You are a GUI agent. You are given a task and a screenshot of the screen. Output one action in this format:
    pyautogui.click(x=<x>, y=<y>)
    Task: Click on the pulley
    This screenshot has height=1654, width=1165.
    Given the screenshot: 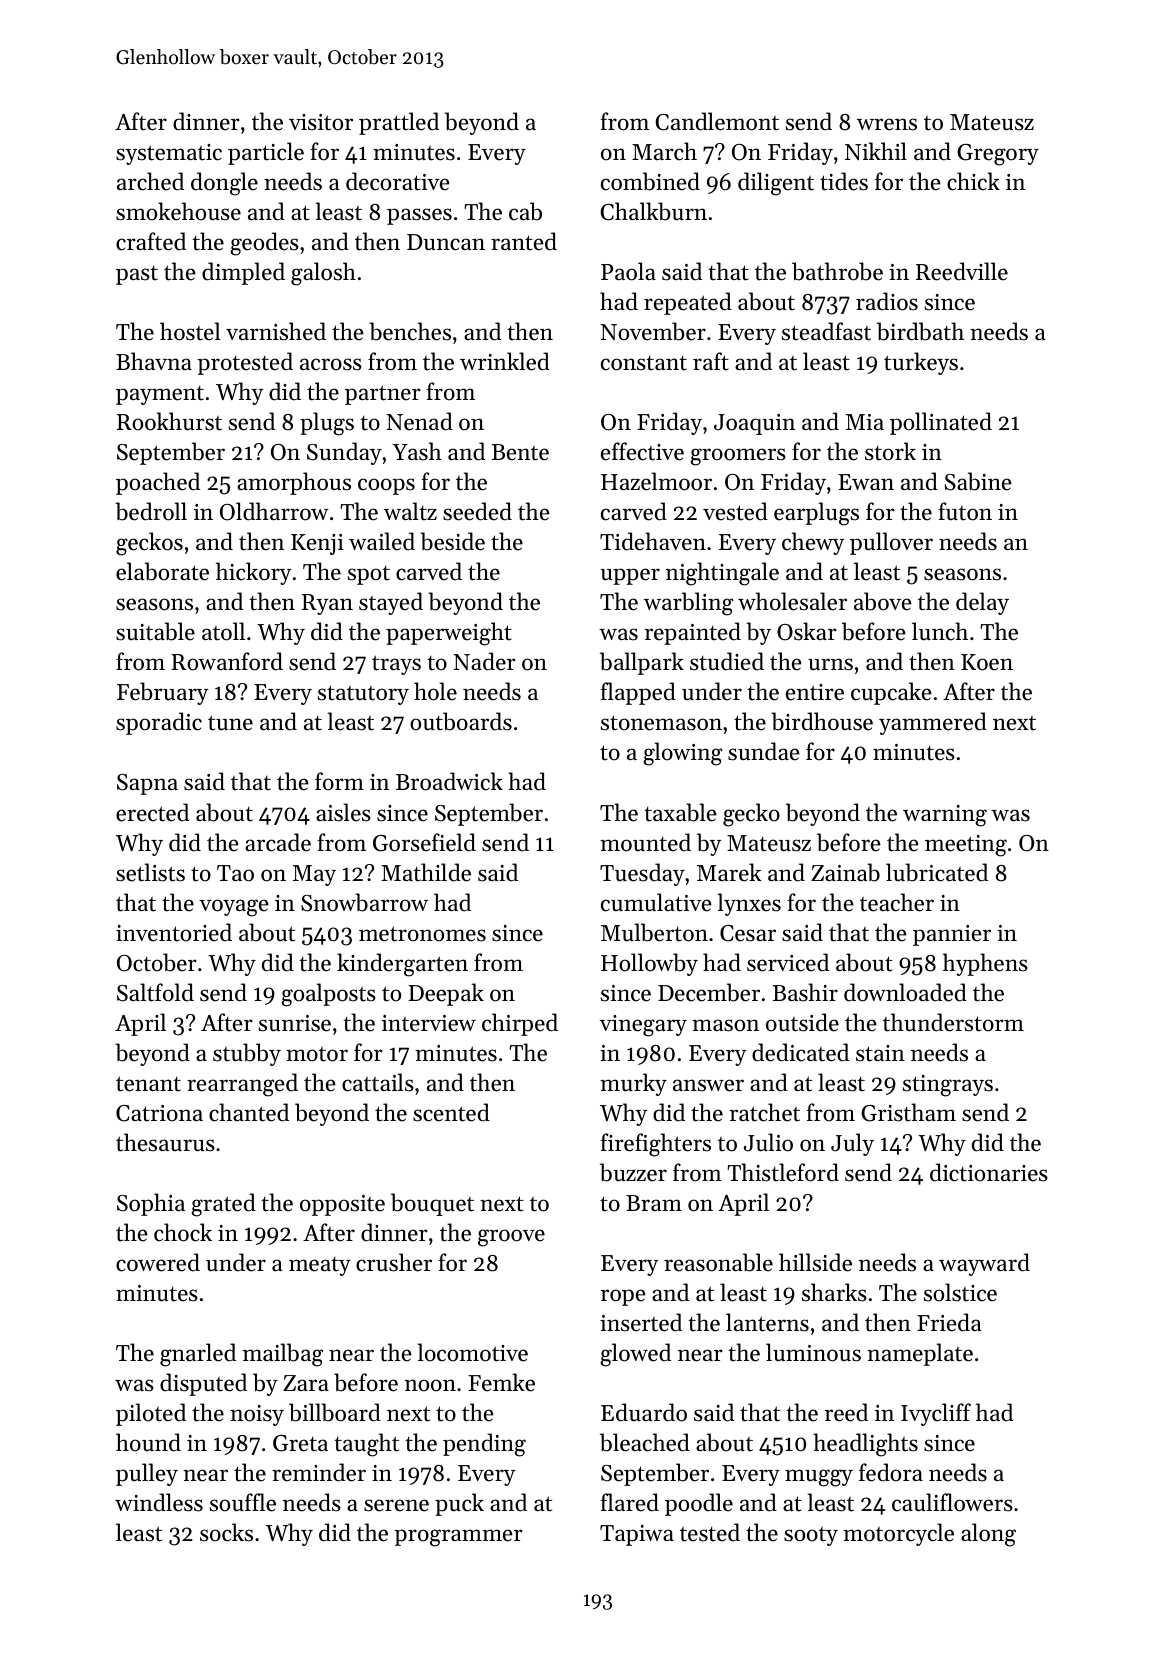 What is the action you would take?
    pyautogui.click(x=147, y=1474)
